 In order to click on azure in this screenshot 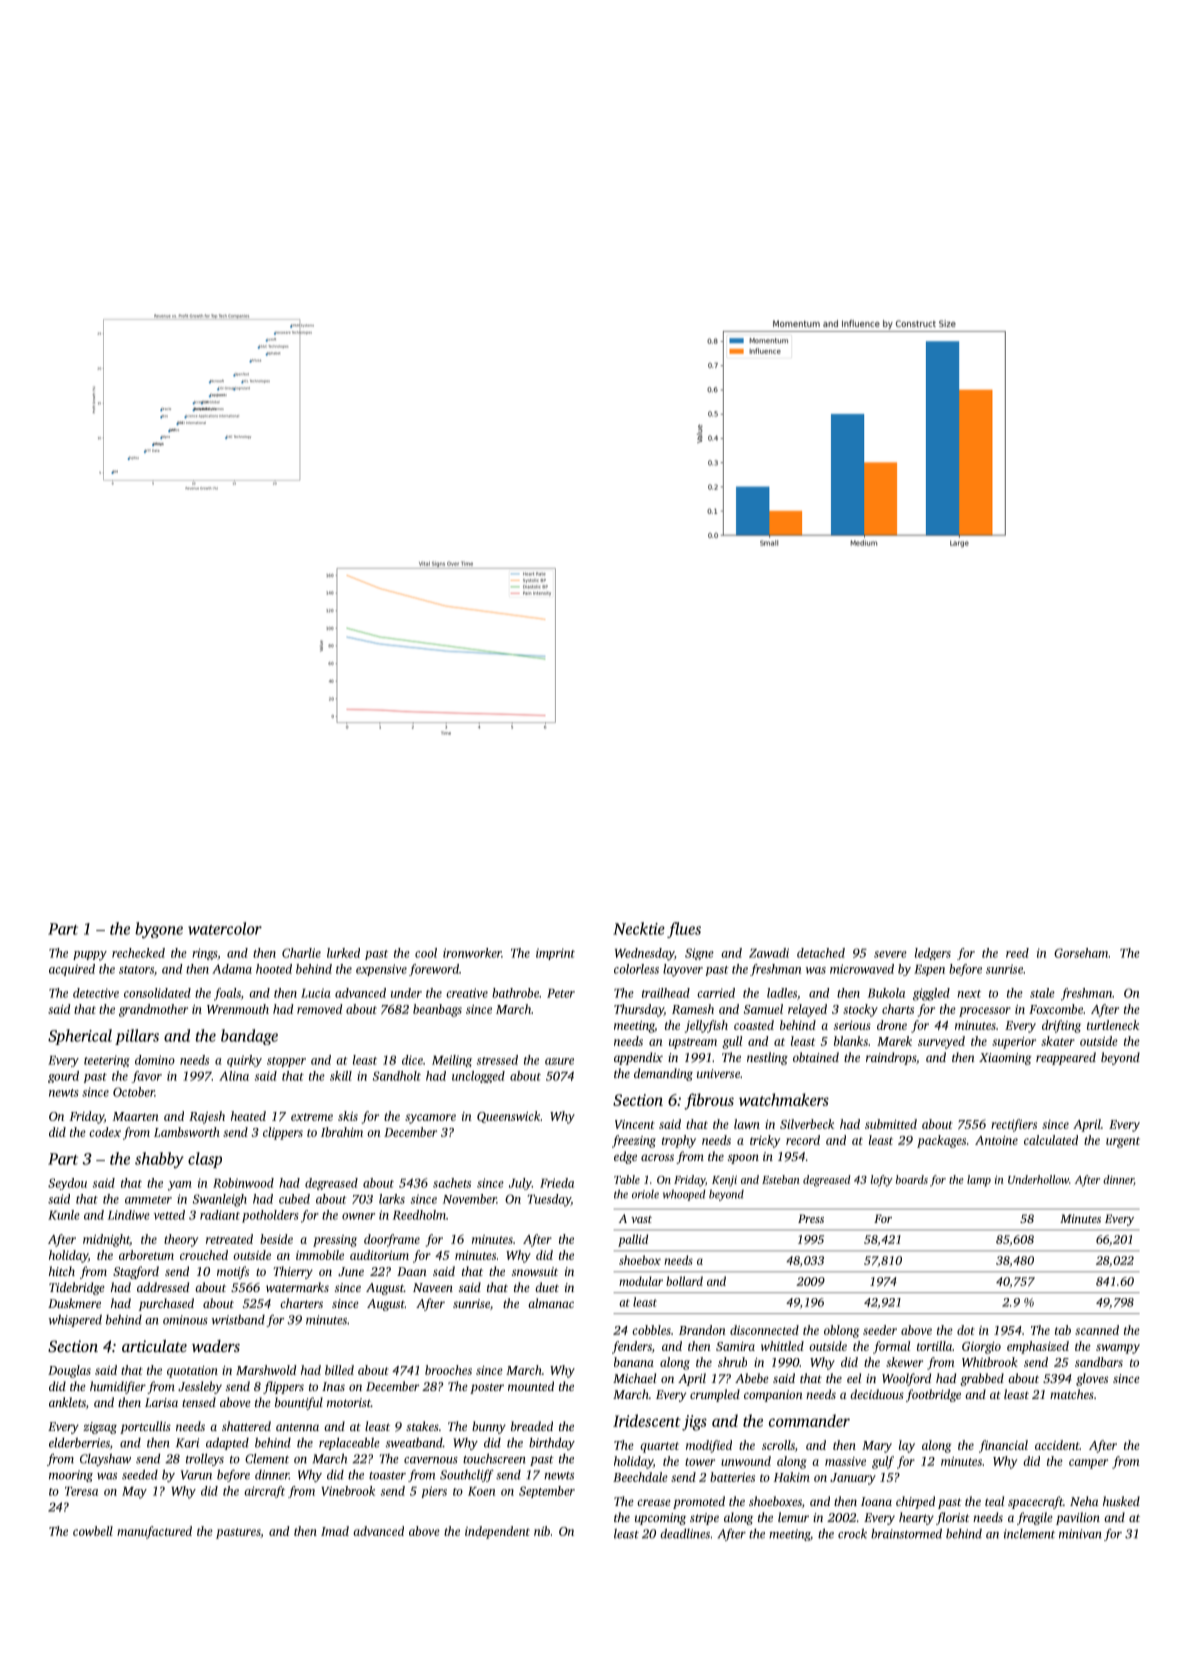, I will do `click(559, 1061)`.
